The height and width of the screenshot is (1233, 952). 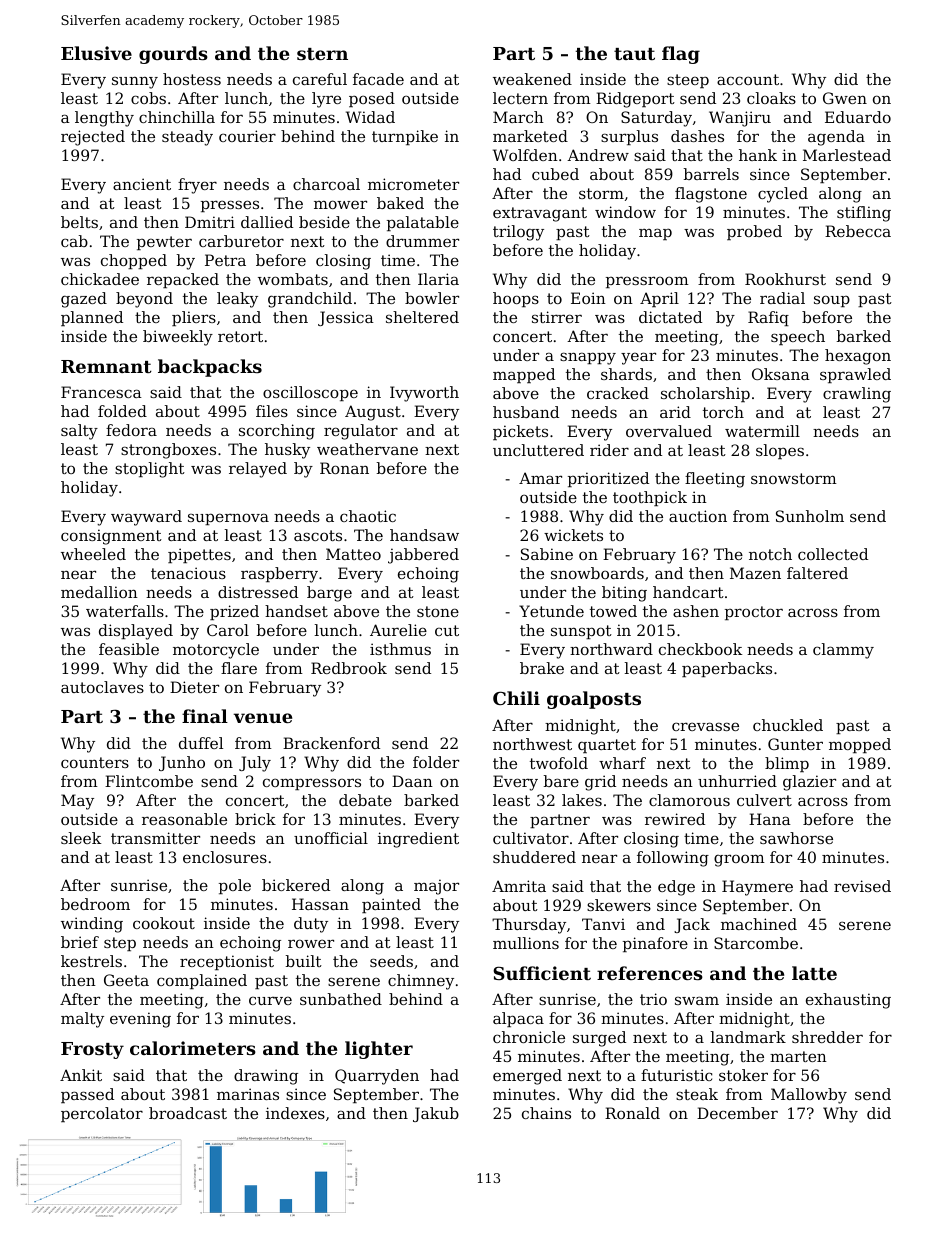 I want to click on ingredient, so click(x=418, y=840).
